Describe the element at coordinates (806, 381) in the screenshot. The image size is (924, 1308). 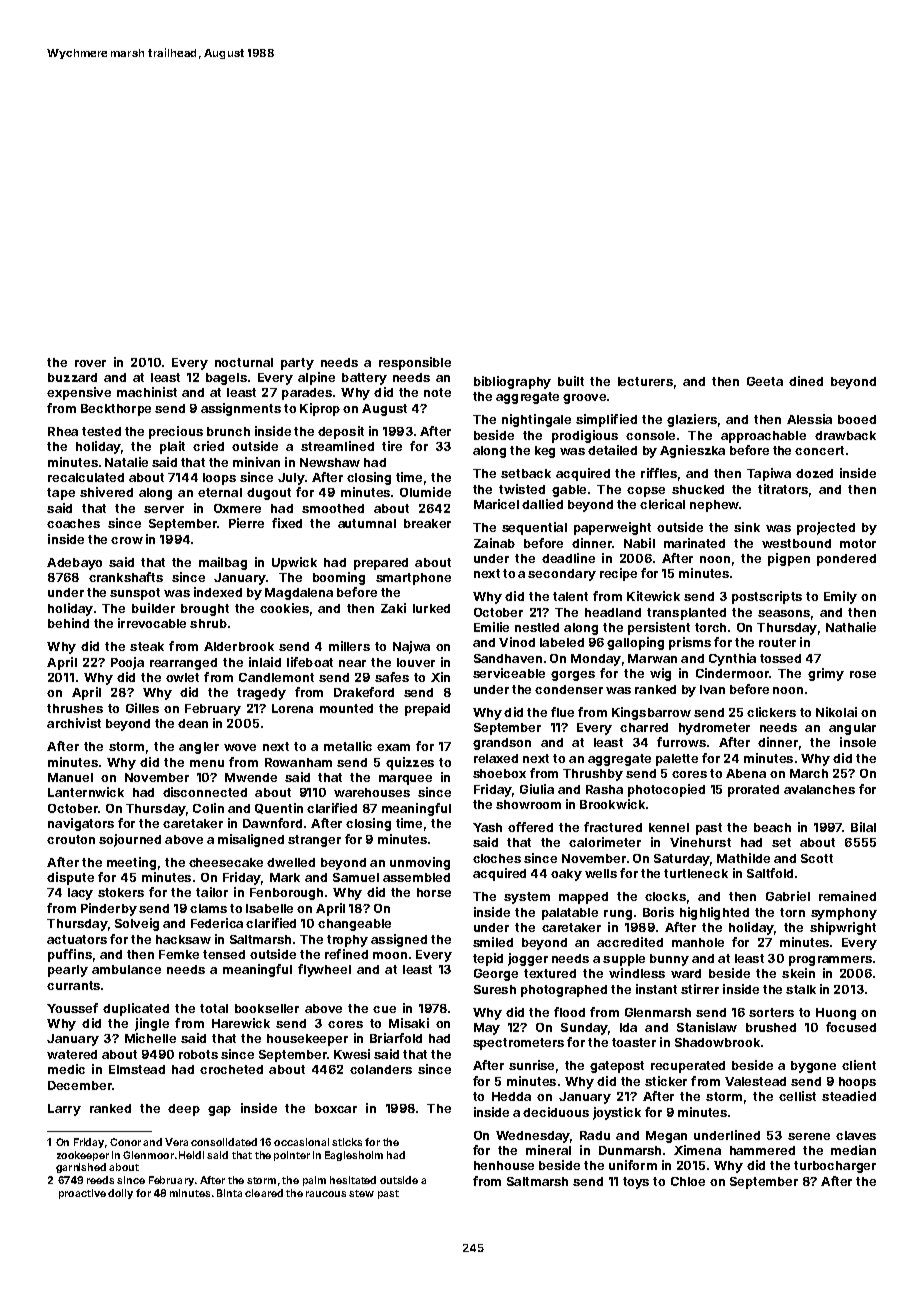
I see `dined` at that location.
